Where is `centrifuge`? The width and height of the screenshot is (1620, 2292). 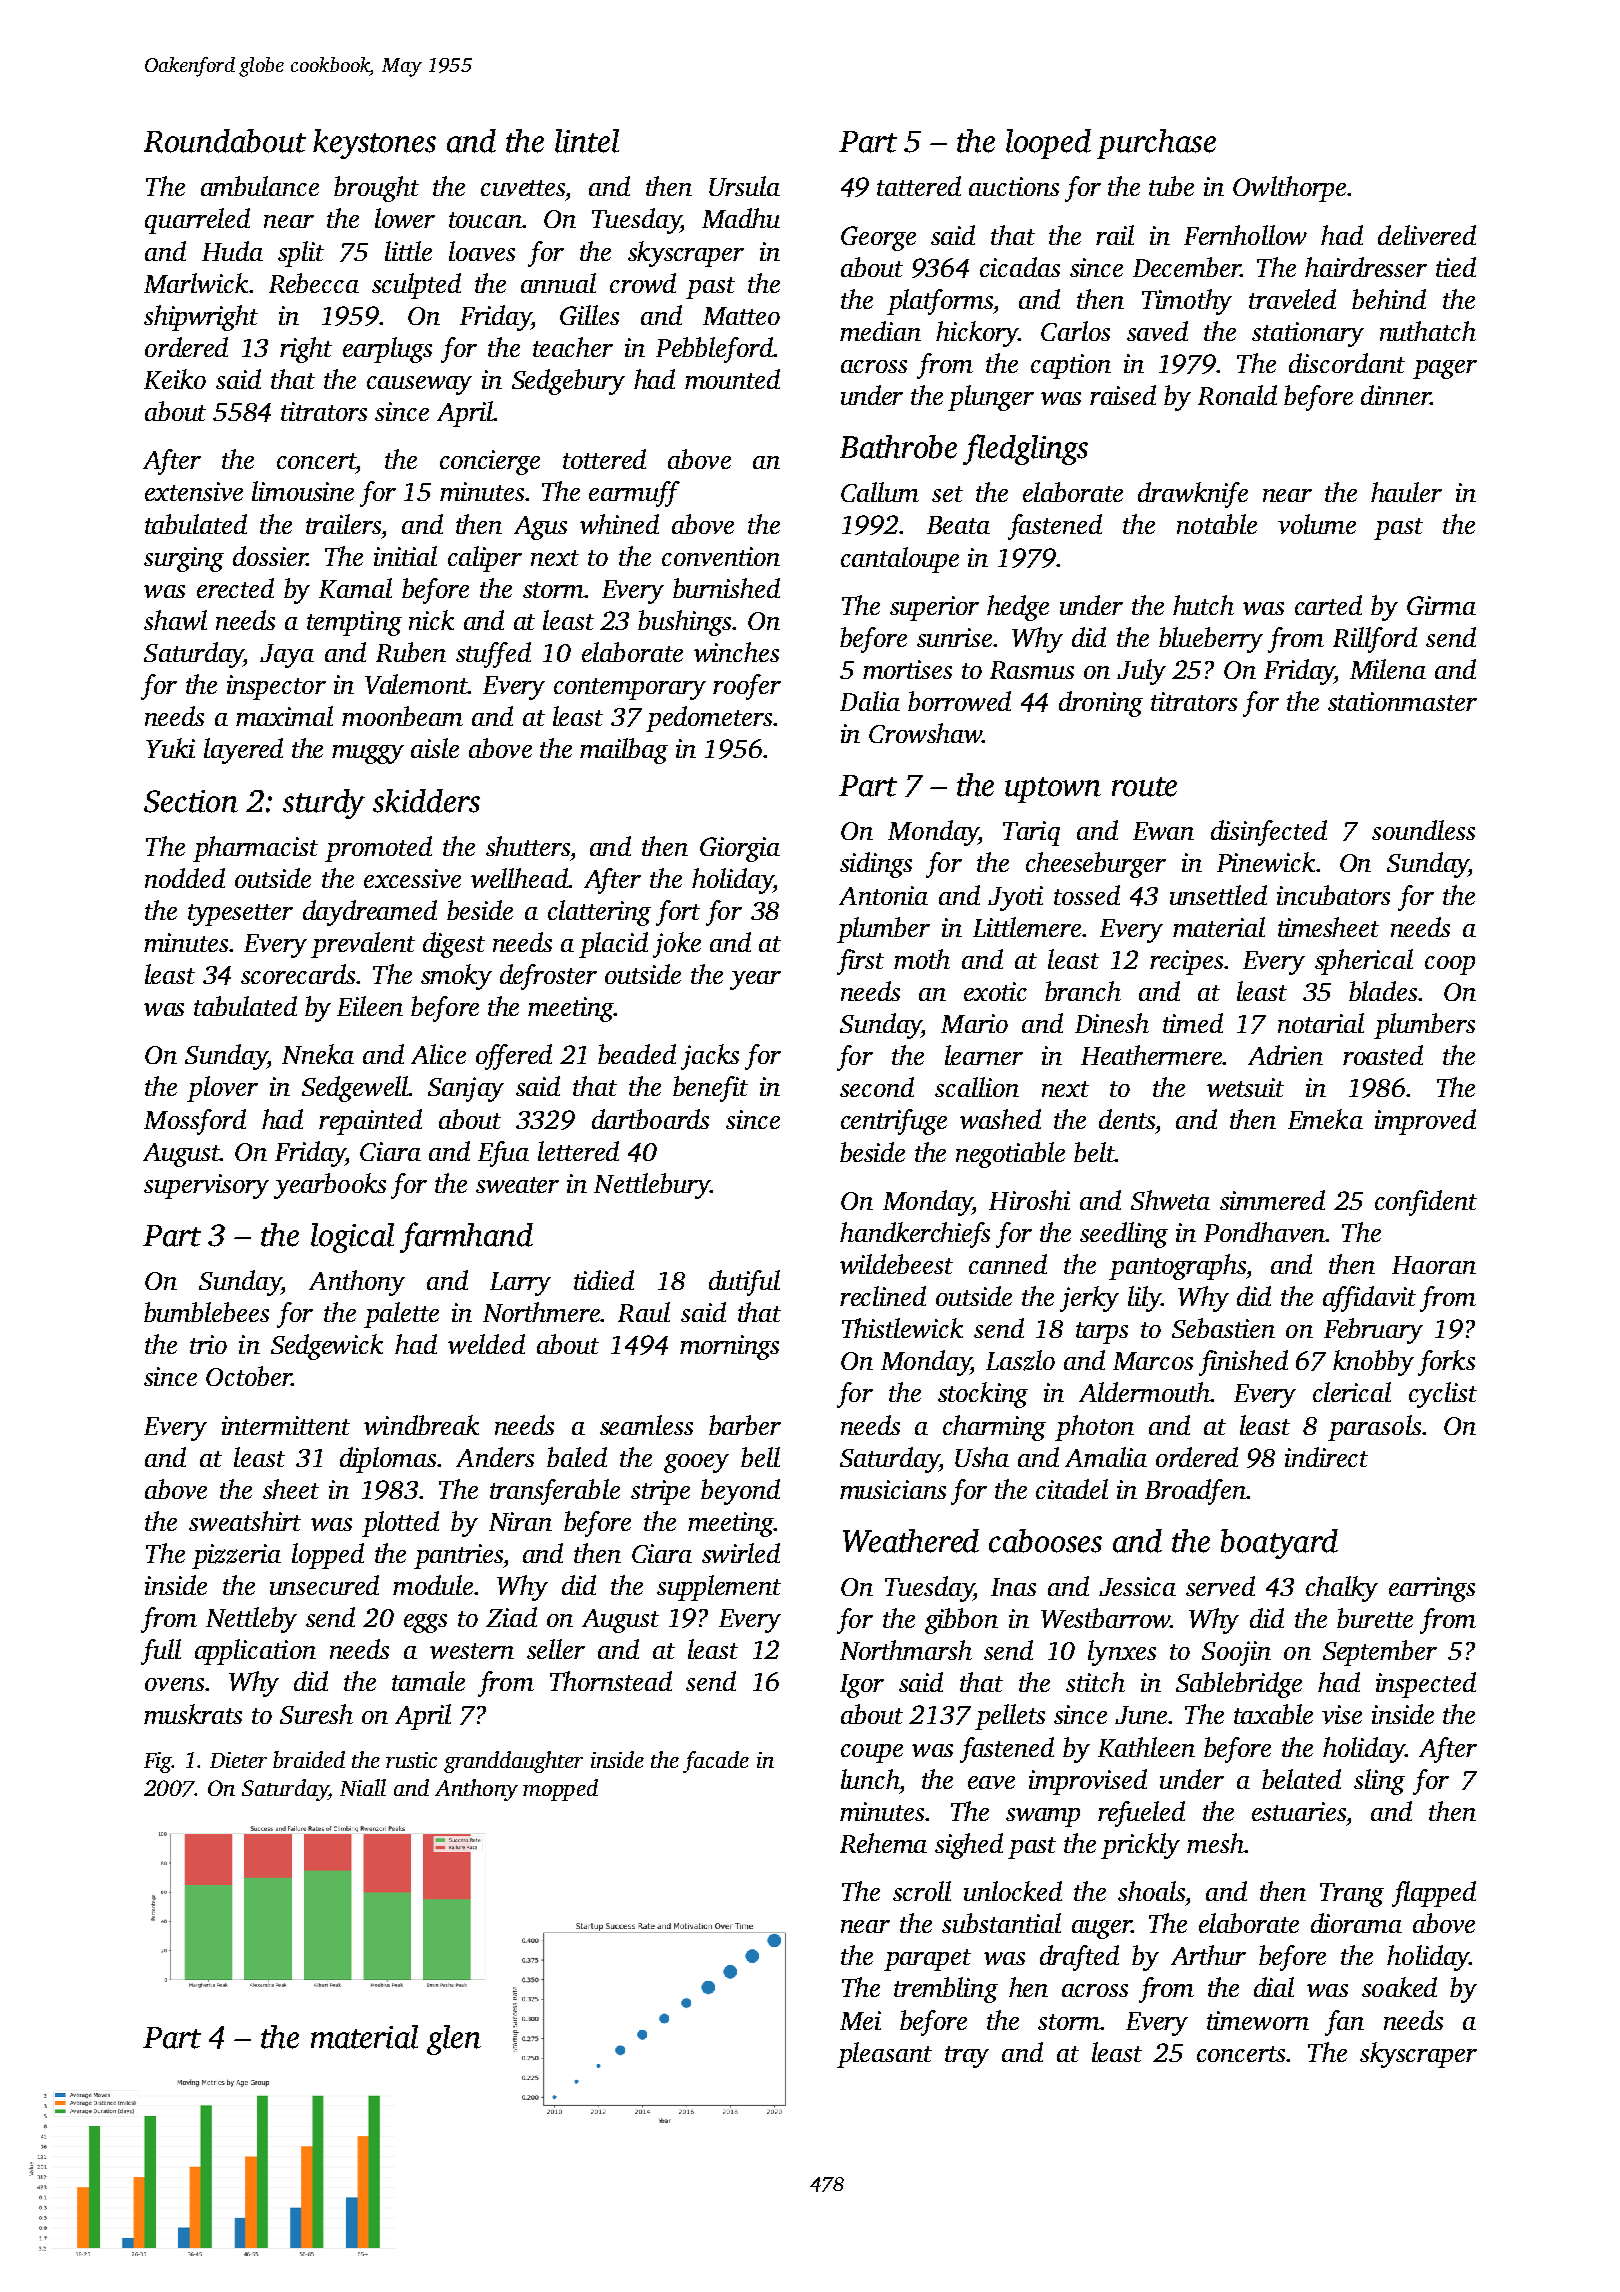 centrifuge is located at coordinates (894, 1122).
